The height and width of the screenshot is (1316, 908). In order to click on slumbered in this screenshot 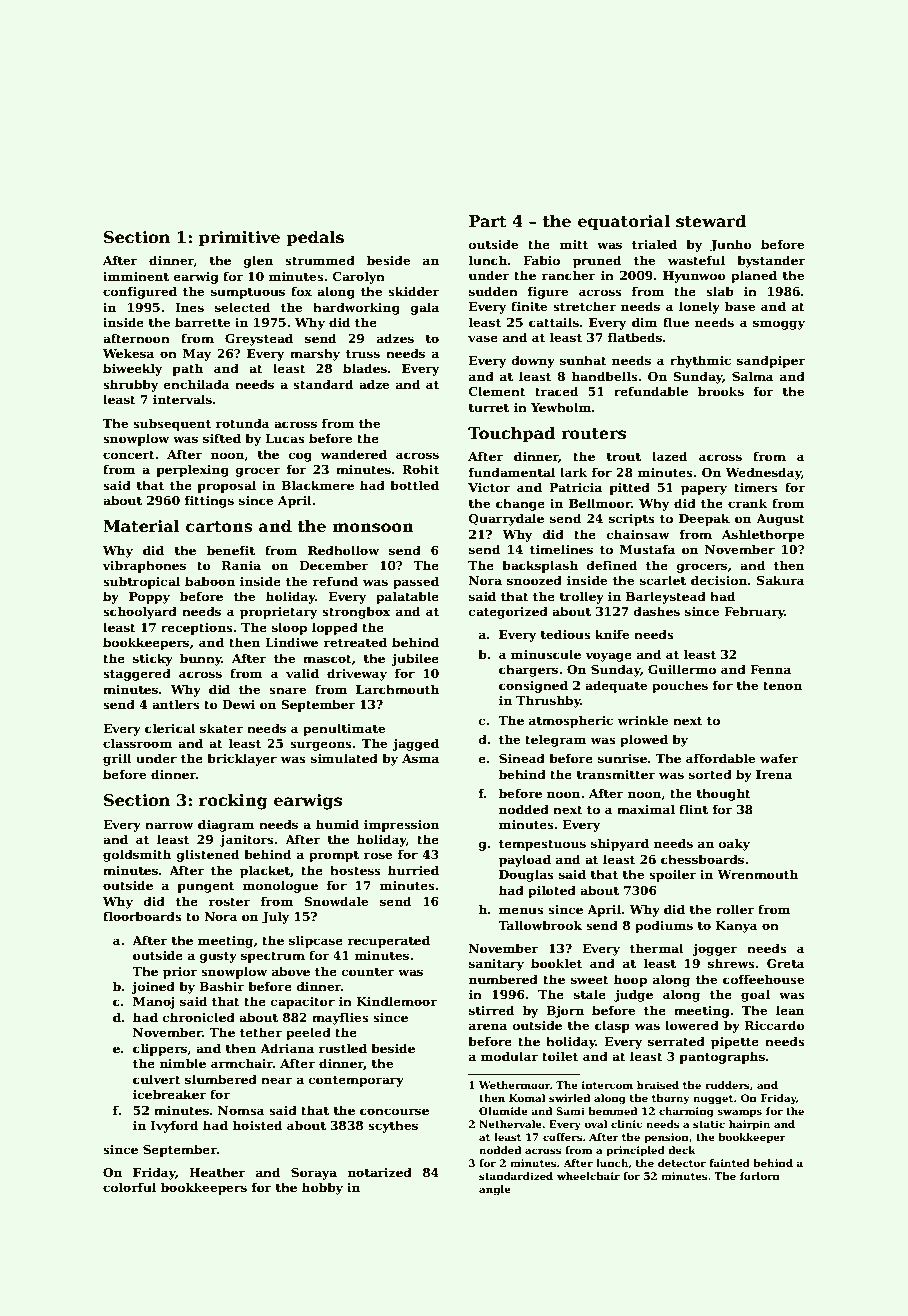, I will do `click(221, 1079)`.
